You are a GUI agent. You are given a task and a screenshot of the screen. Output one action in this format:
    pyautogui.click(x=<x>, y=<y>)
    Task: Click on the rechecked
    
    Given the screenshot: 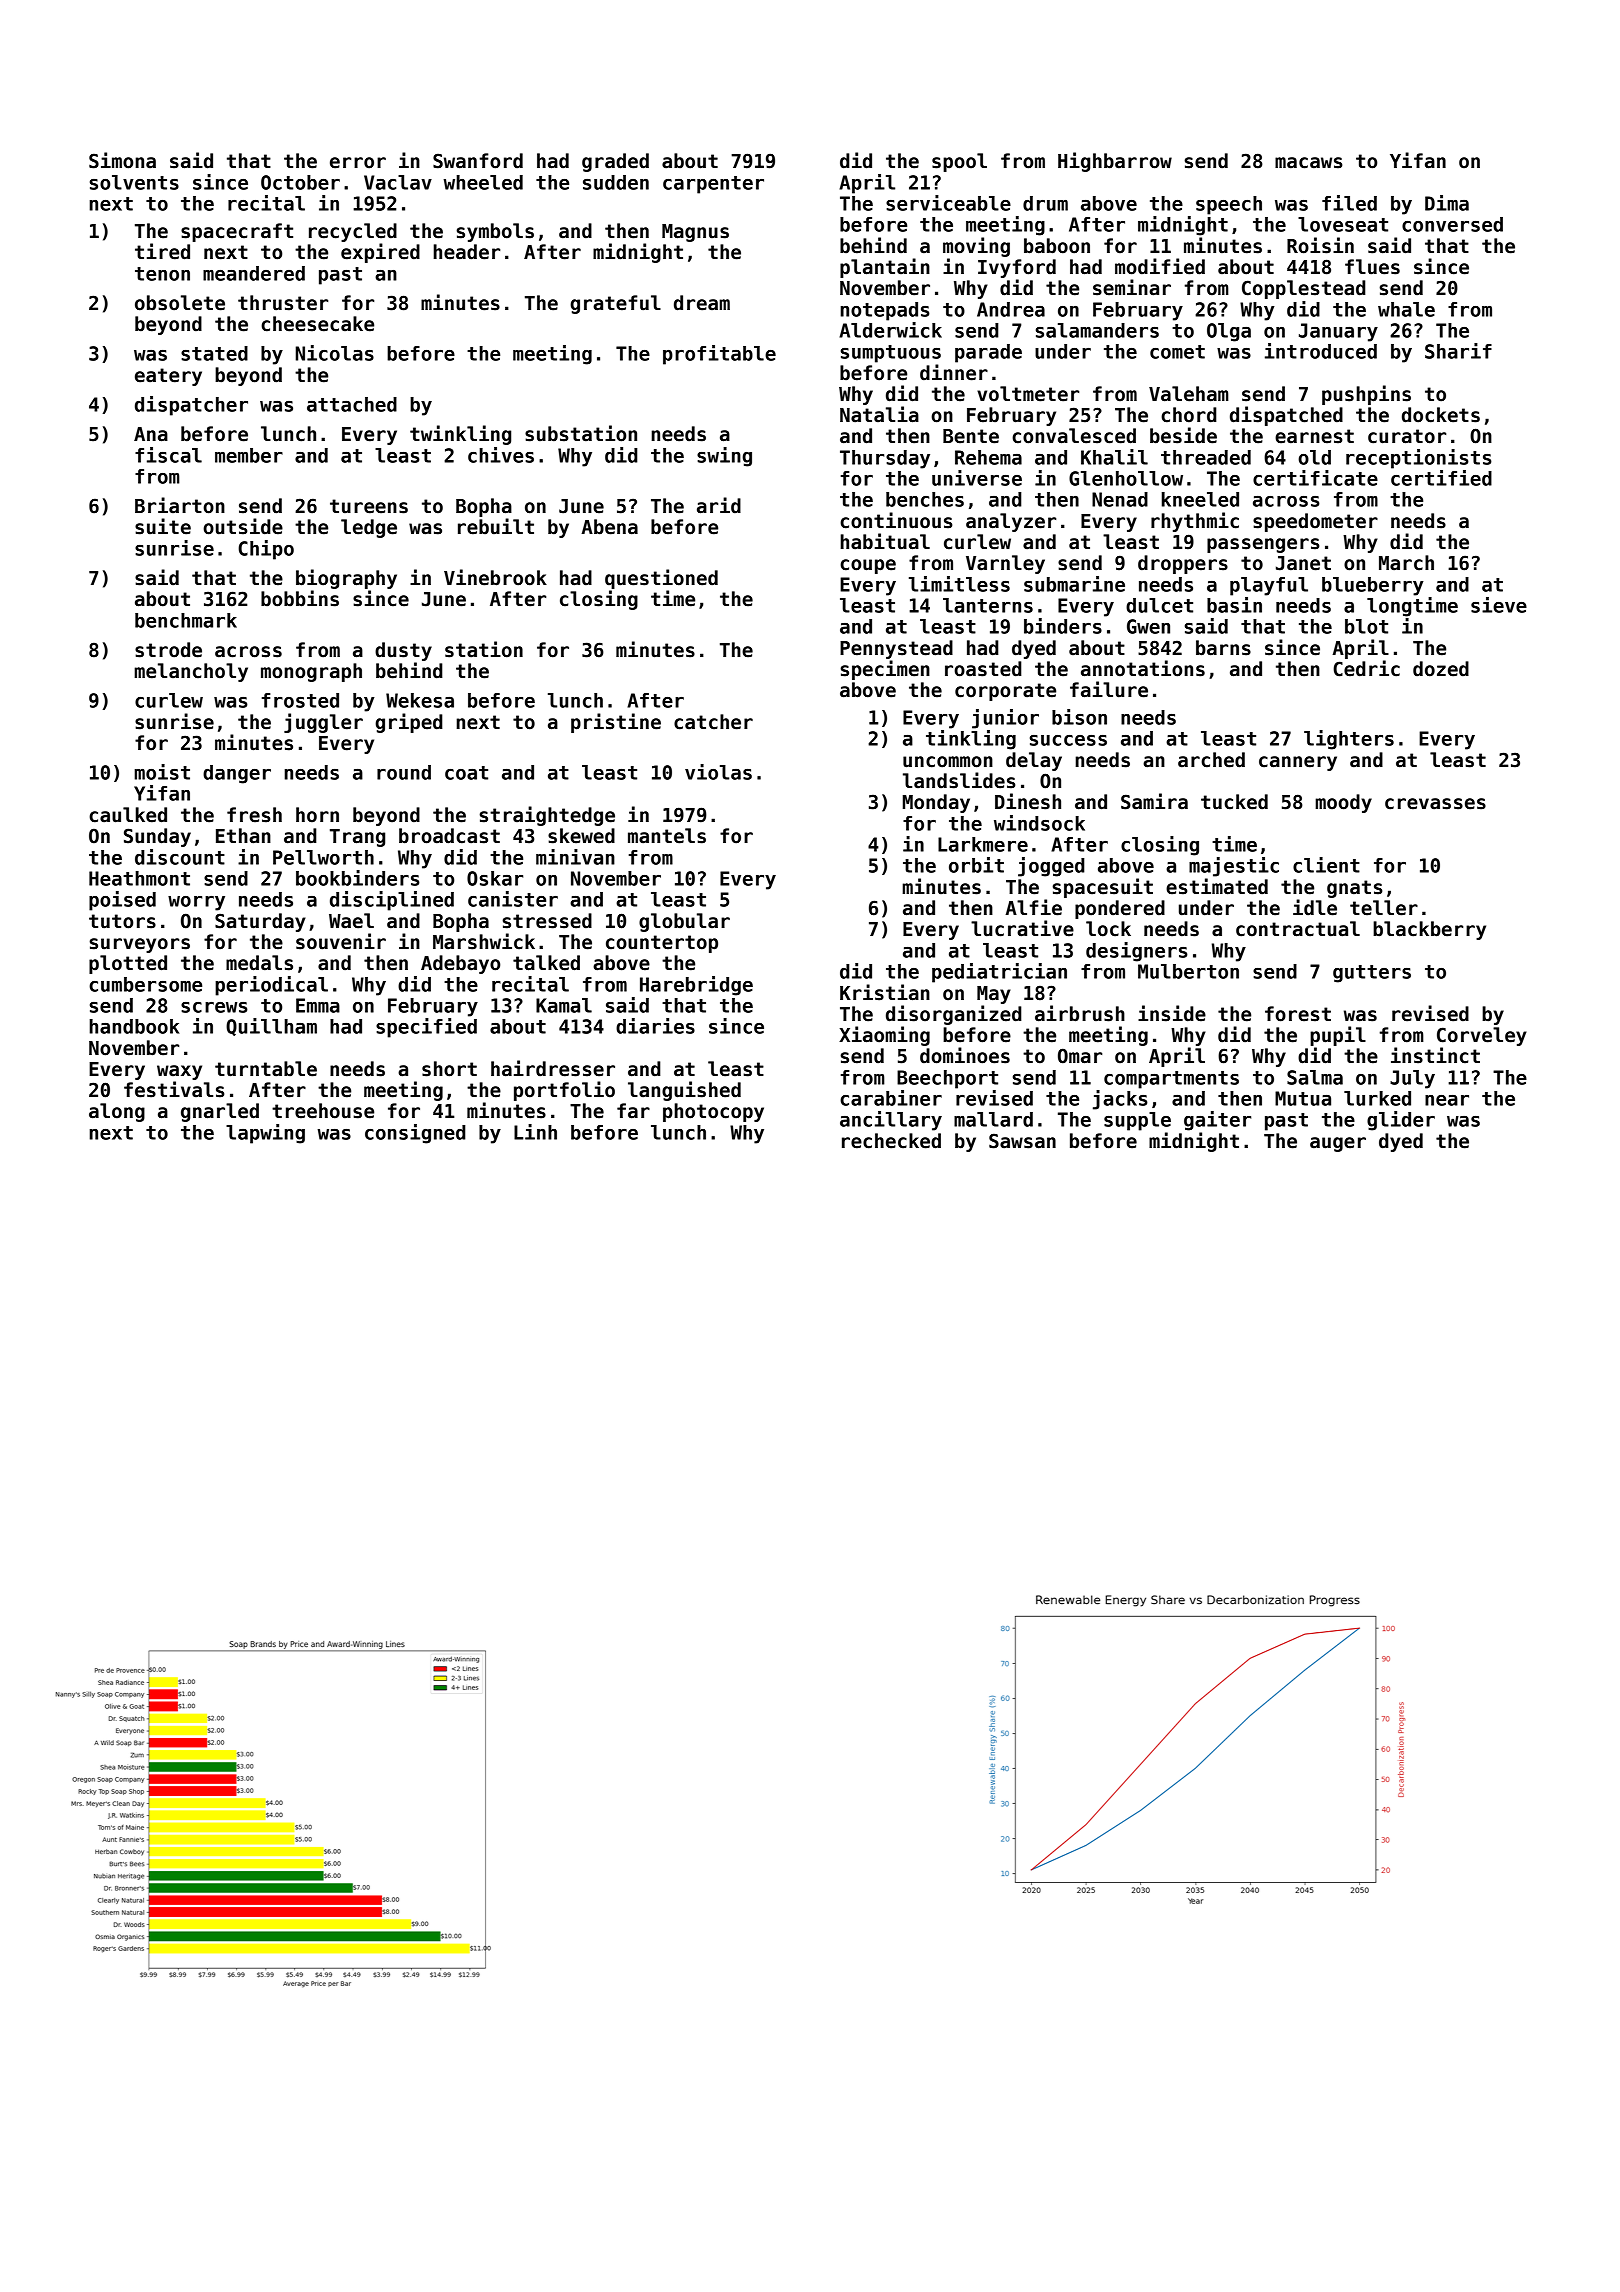 What is the action you would take?
    pyautogui.click(x=891, y=1141)
